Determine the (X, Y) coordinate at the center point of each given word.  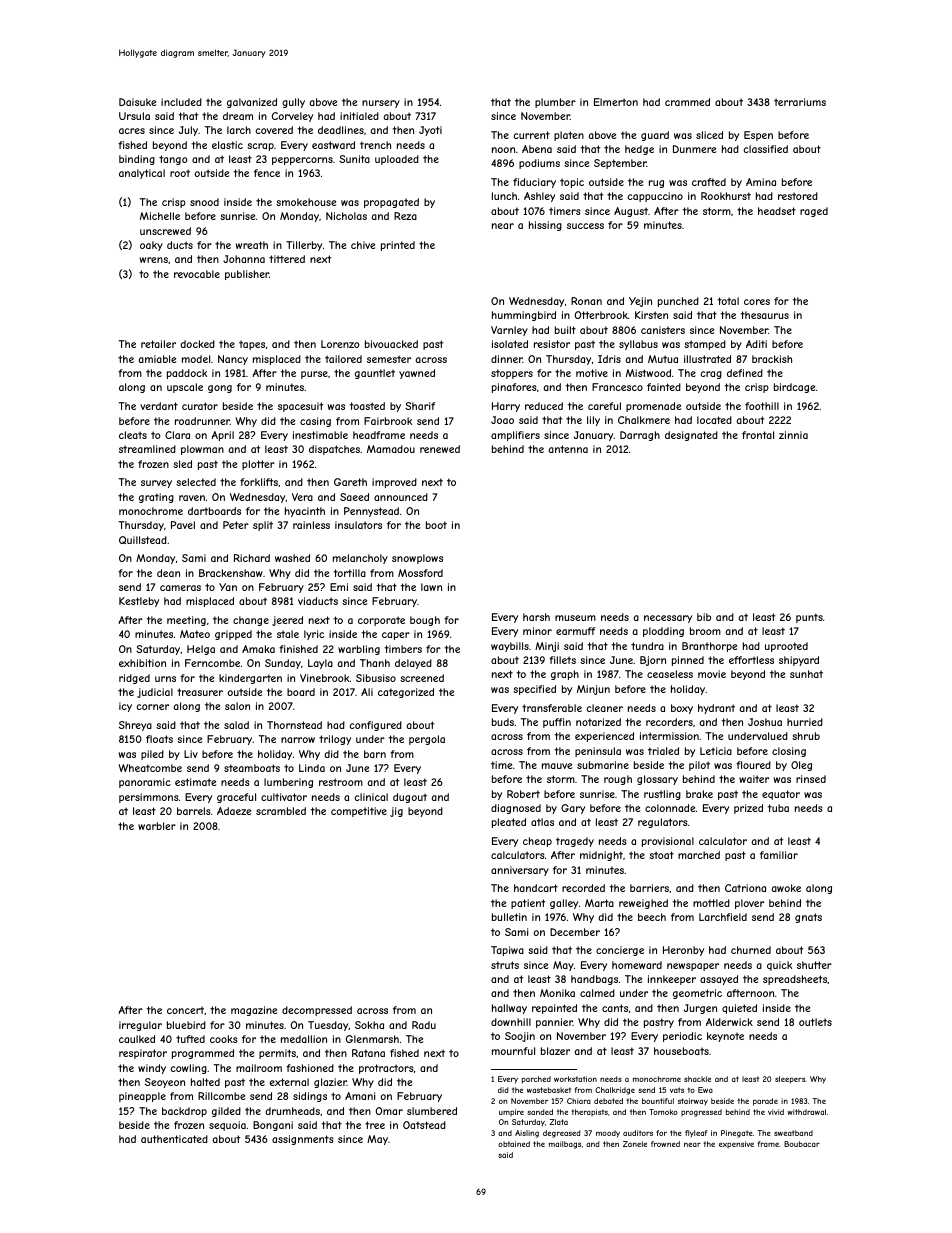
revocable (197, 274)
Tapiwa (507, 951)
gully (293, 103)
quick (779, 966)
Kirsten (651, 315)
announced (401, 497)
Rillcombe (221, 1096)
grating (156, 498)
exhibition (142, 663)
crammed (687, 102)
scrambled (281, 811)
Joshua (765, 722)
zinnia (793, 435)
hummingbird (524, 316)
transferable (552, 708)
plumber (555, 103)
